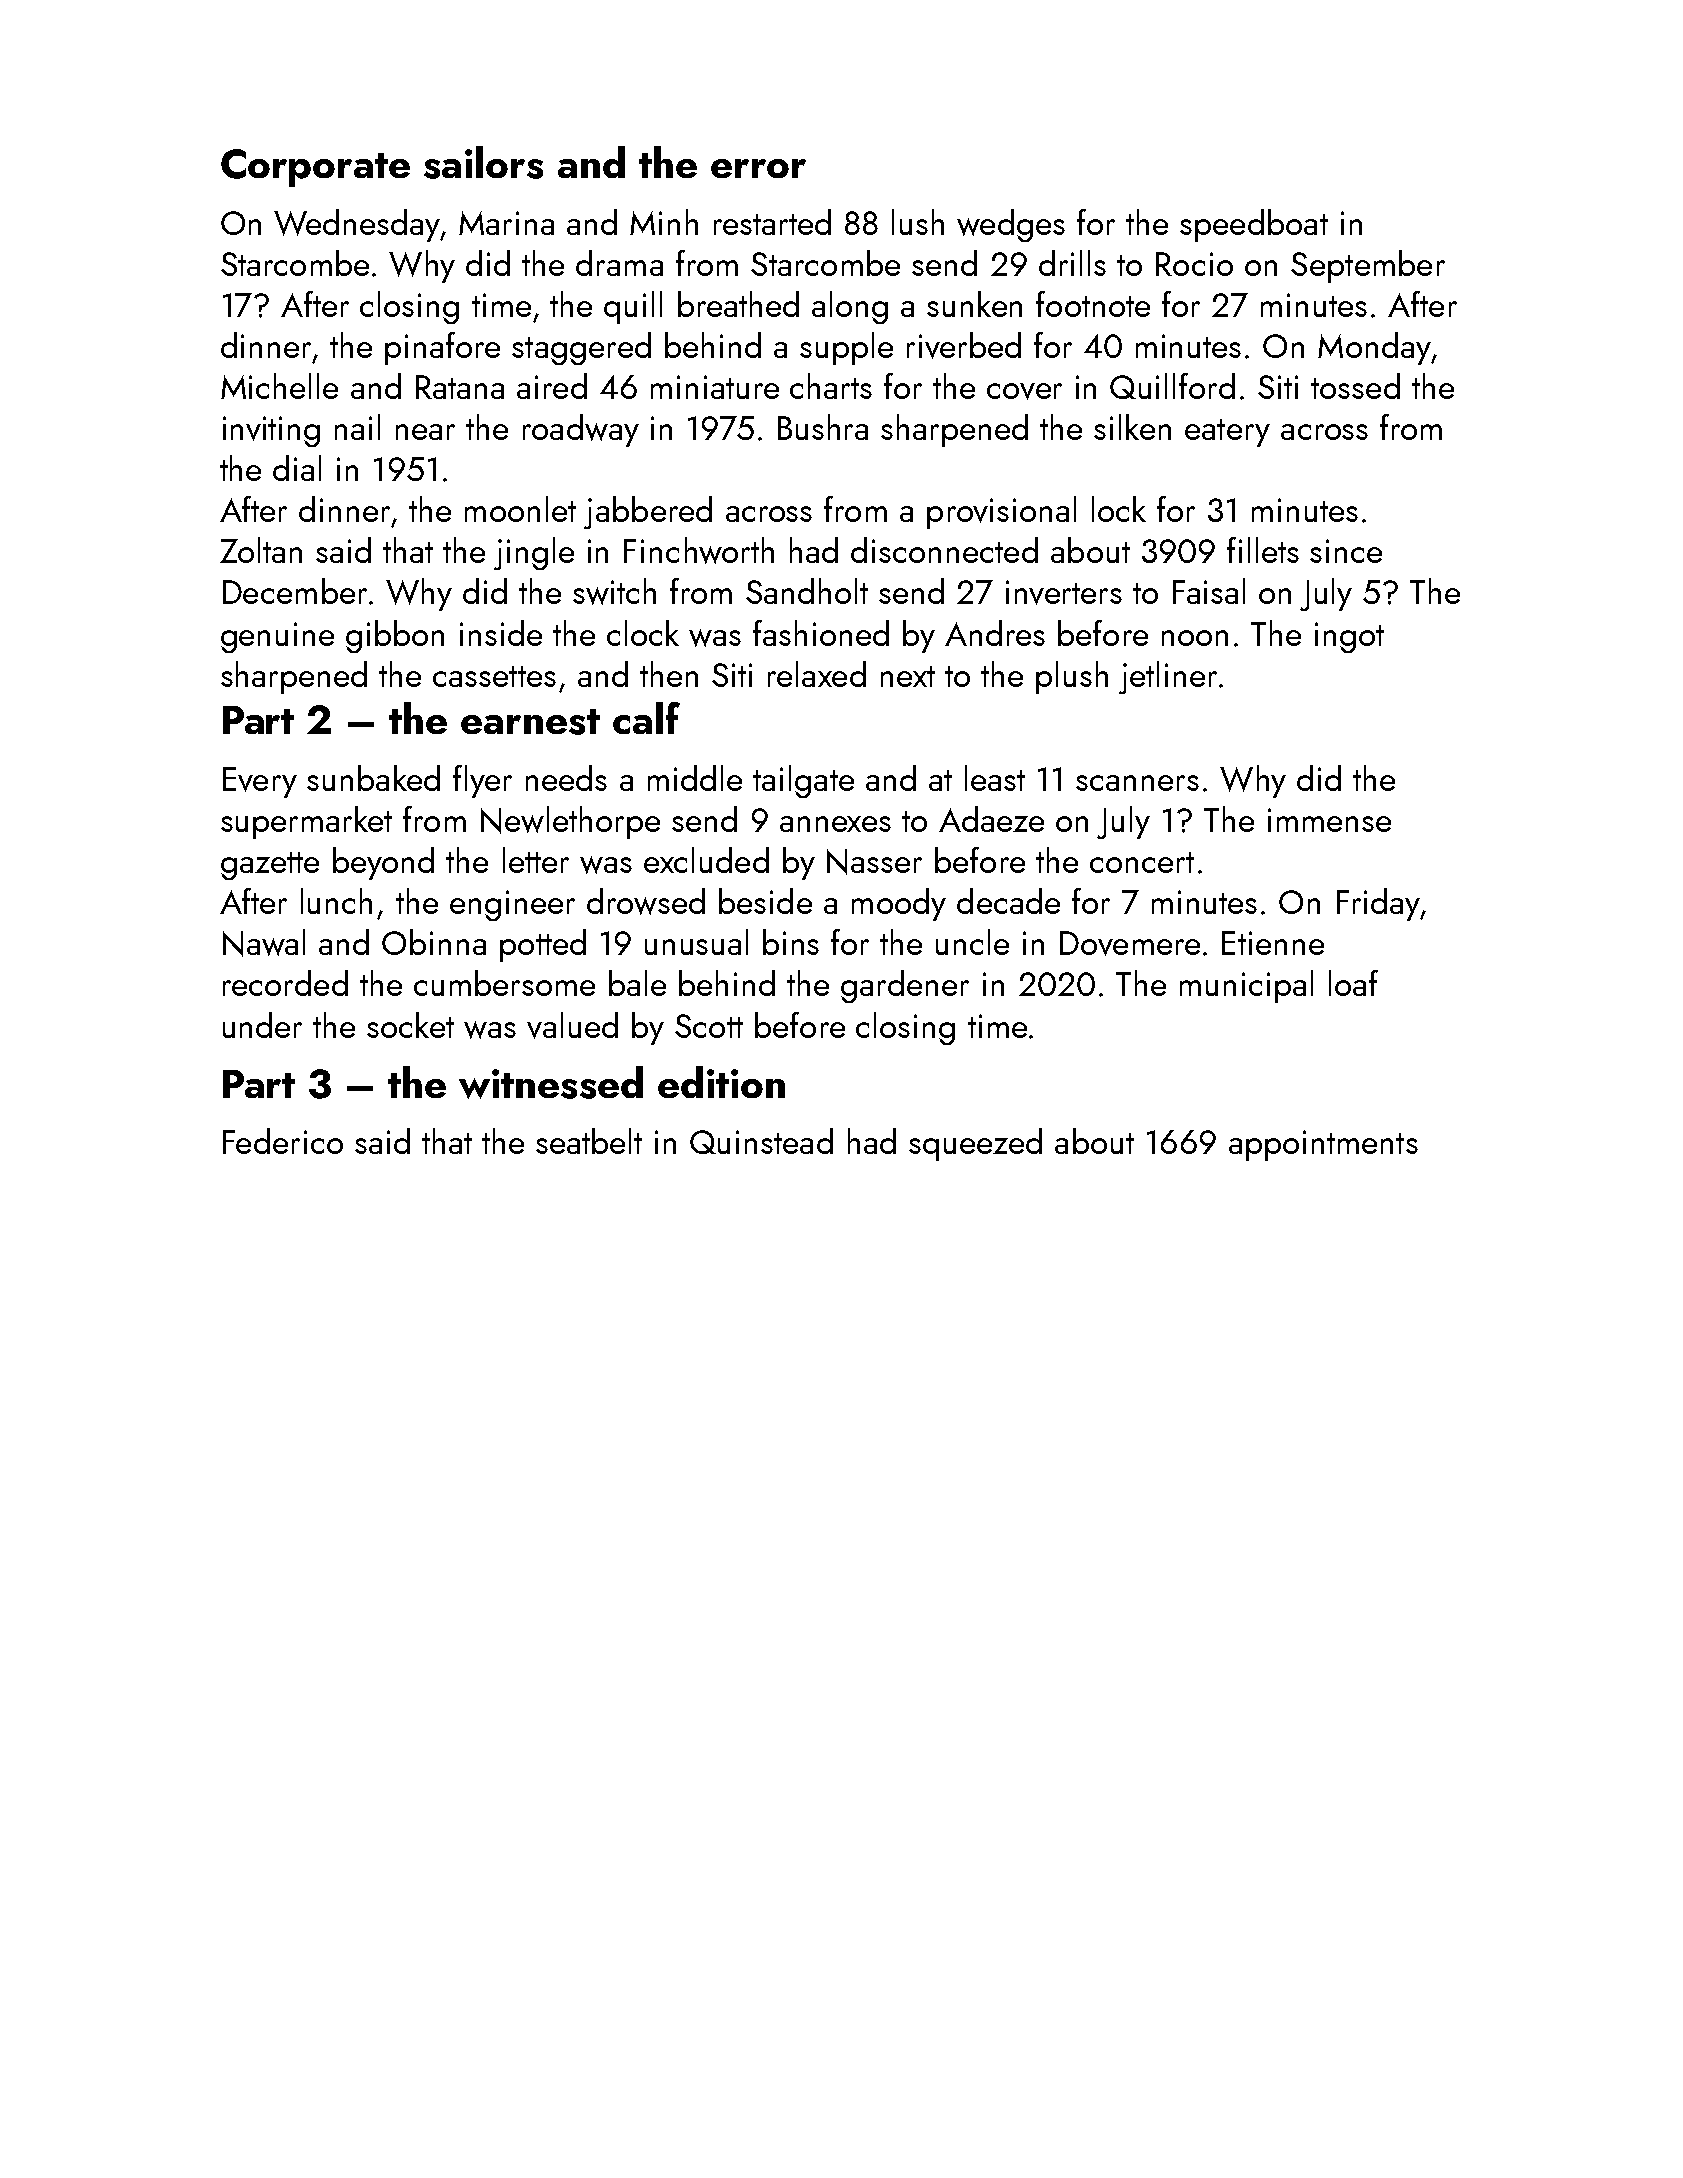 The image size is (1683, 2178). I want to click on Faisal, so click(1209, 591).
